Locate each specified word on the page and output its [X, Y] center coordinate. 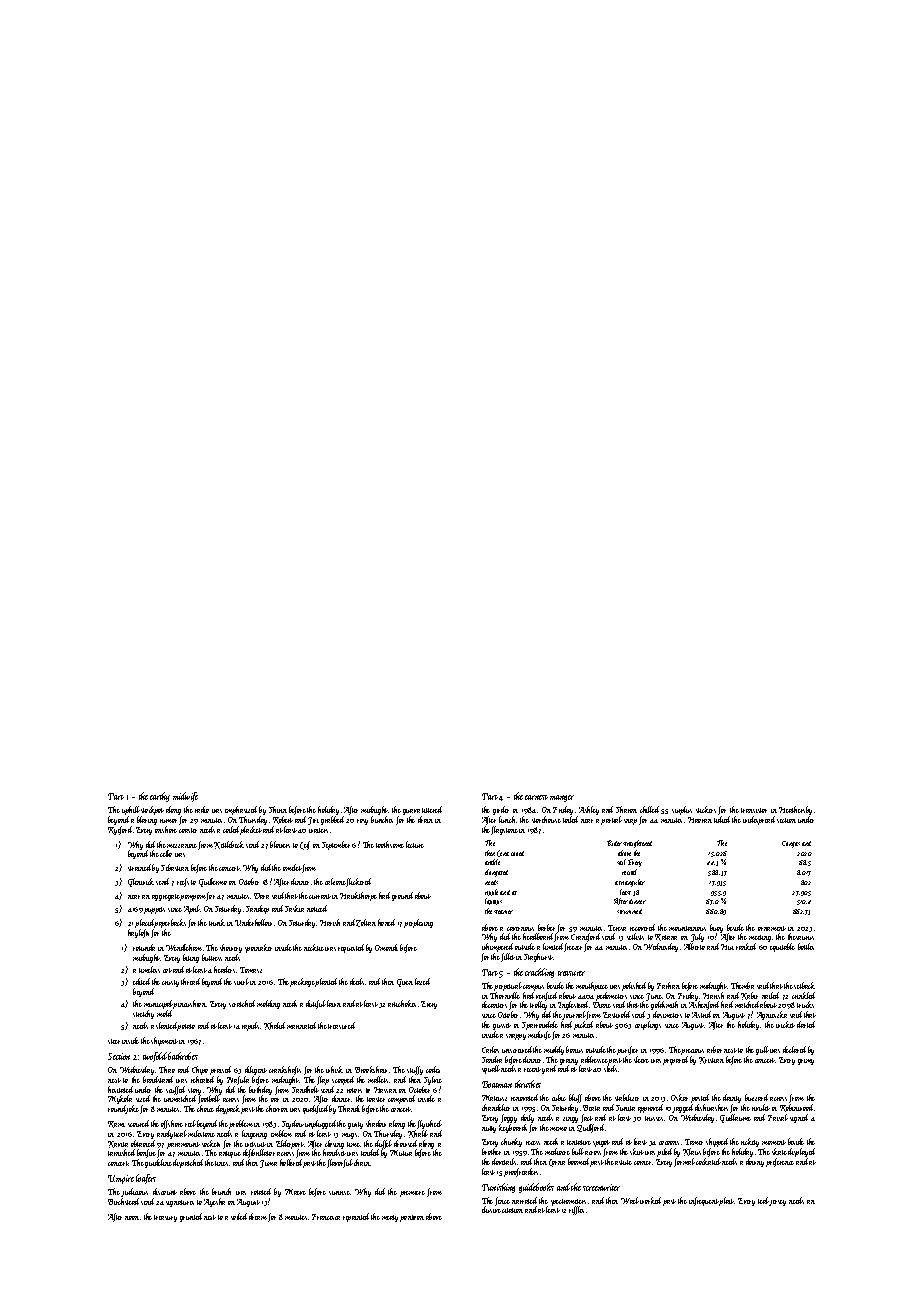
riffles [576, 1210]
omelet [292, 867]
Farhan [668, 985]
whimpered [497, 947]
